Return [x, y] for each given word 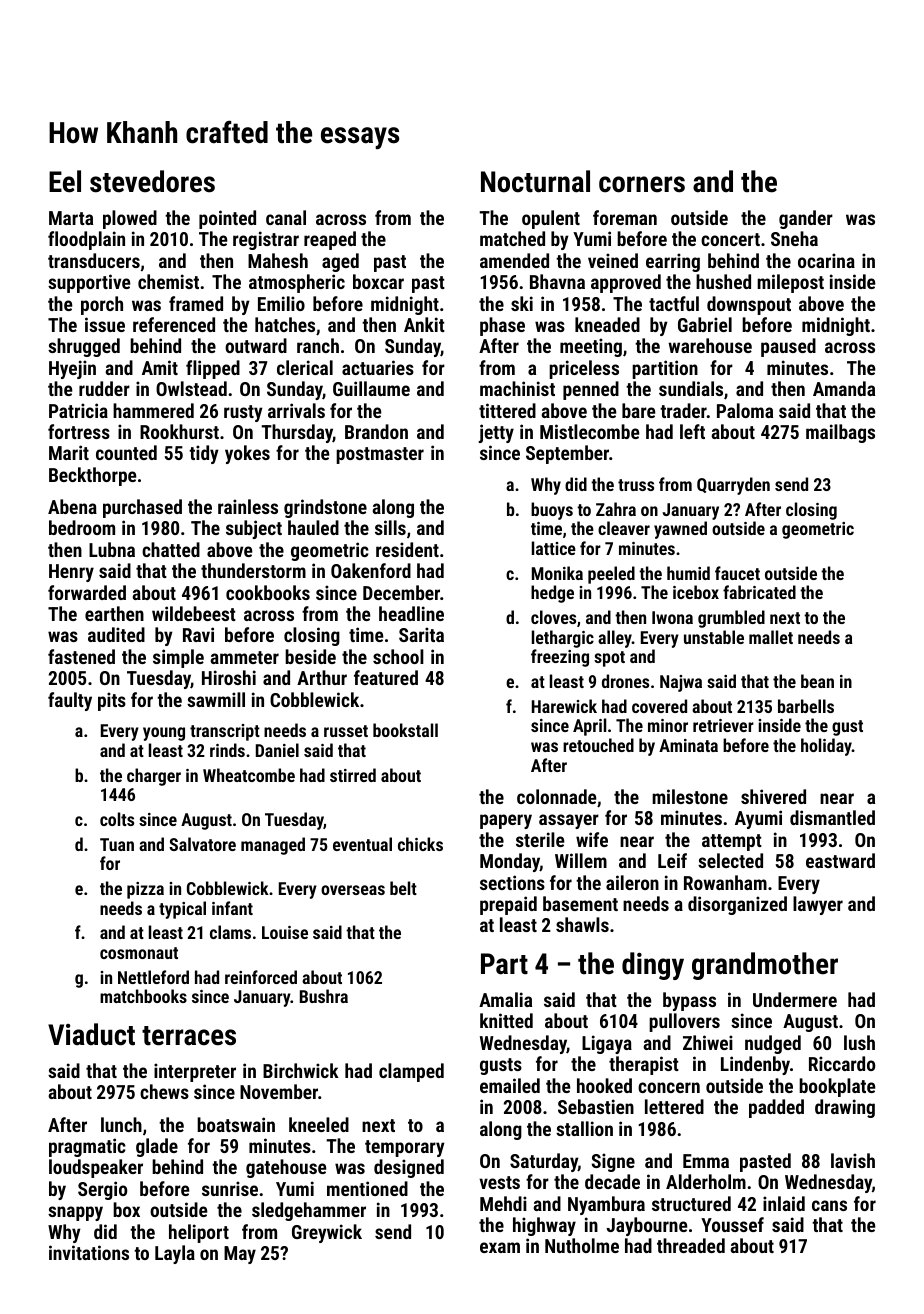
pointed [227, 219]
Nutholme [582, 1245]
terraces [189, 1036]
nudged [773, 1044]
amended [514, 260]
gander [806, 219]
